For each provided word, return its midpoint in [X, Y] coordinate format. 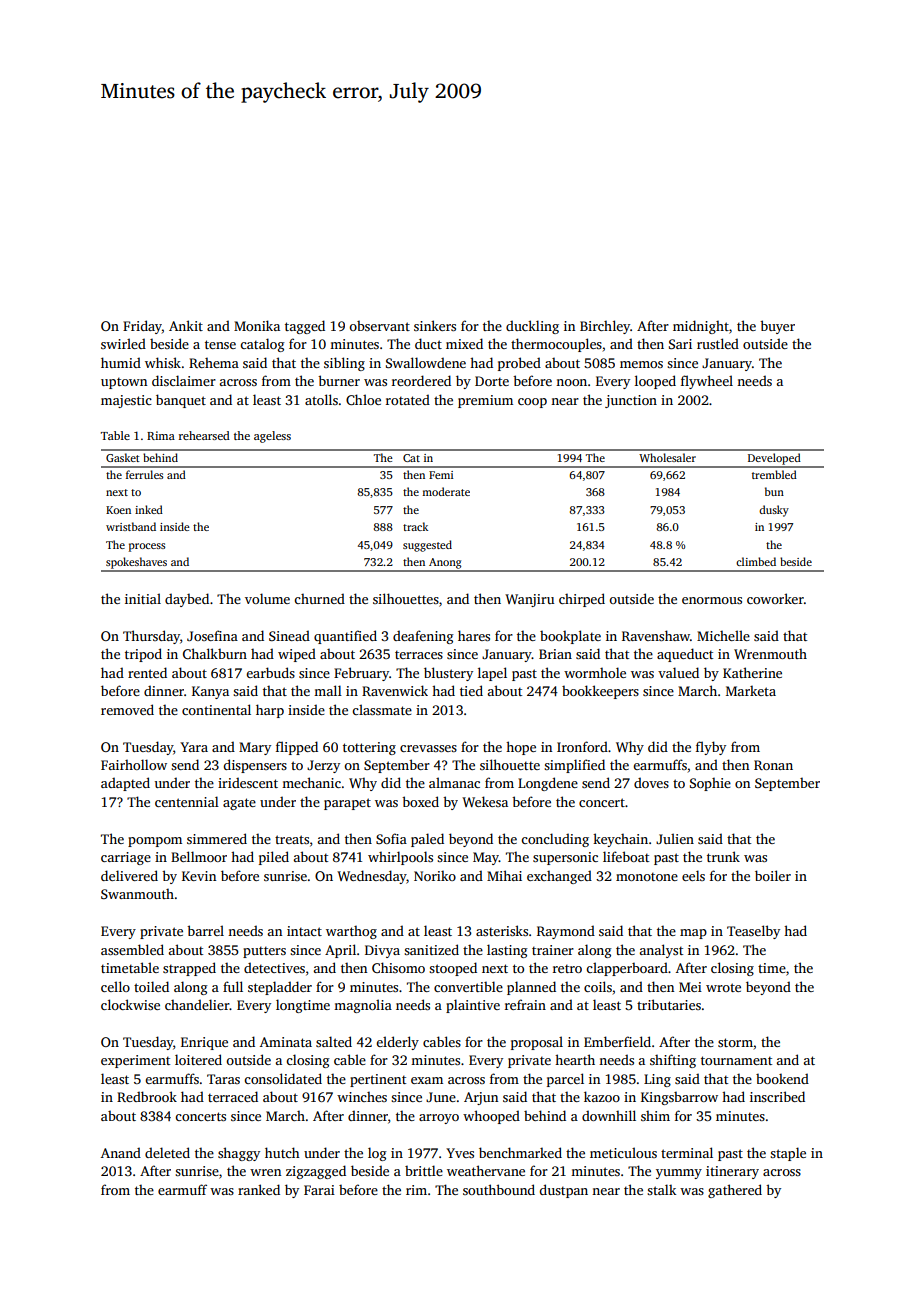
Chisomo [398, 967]
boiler [773, 875]
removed [127, 709]
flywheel [707, 382]
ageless [272, 437]
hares [474, 635]
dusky [774, 511]
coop [532, 403]
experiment [135, 1061]
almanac [454, 782]
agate [239, 804]
